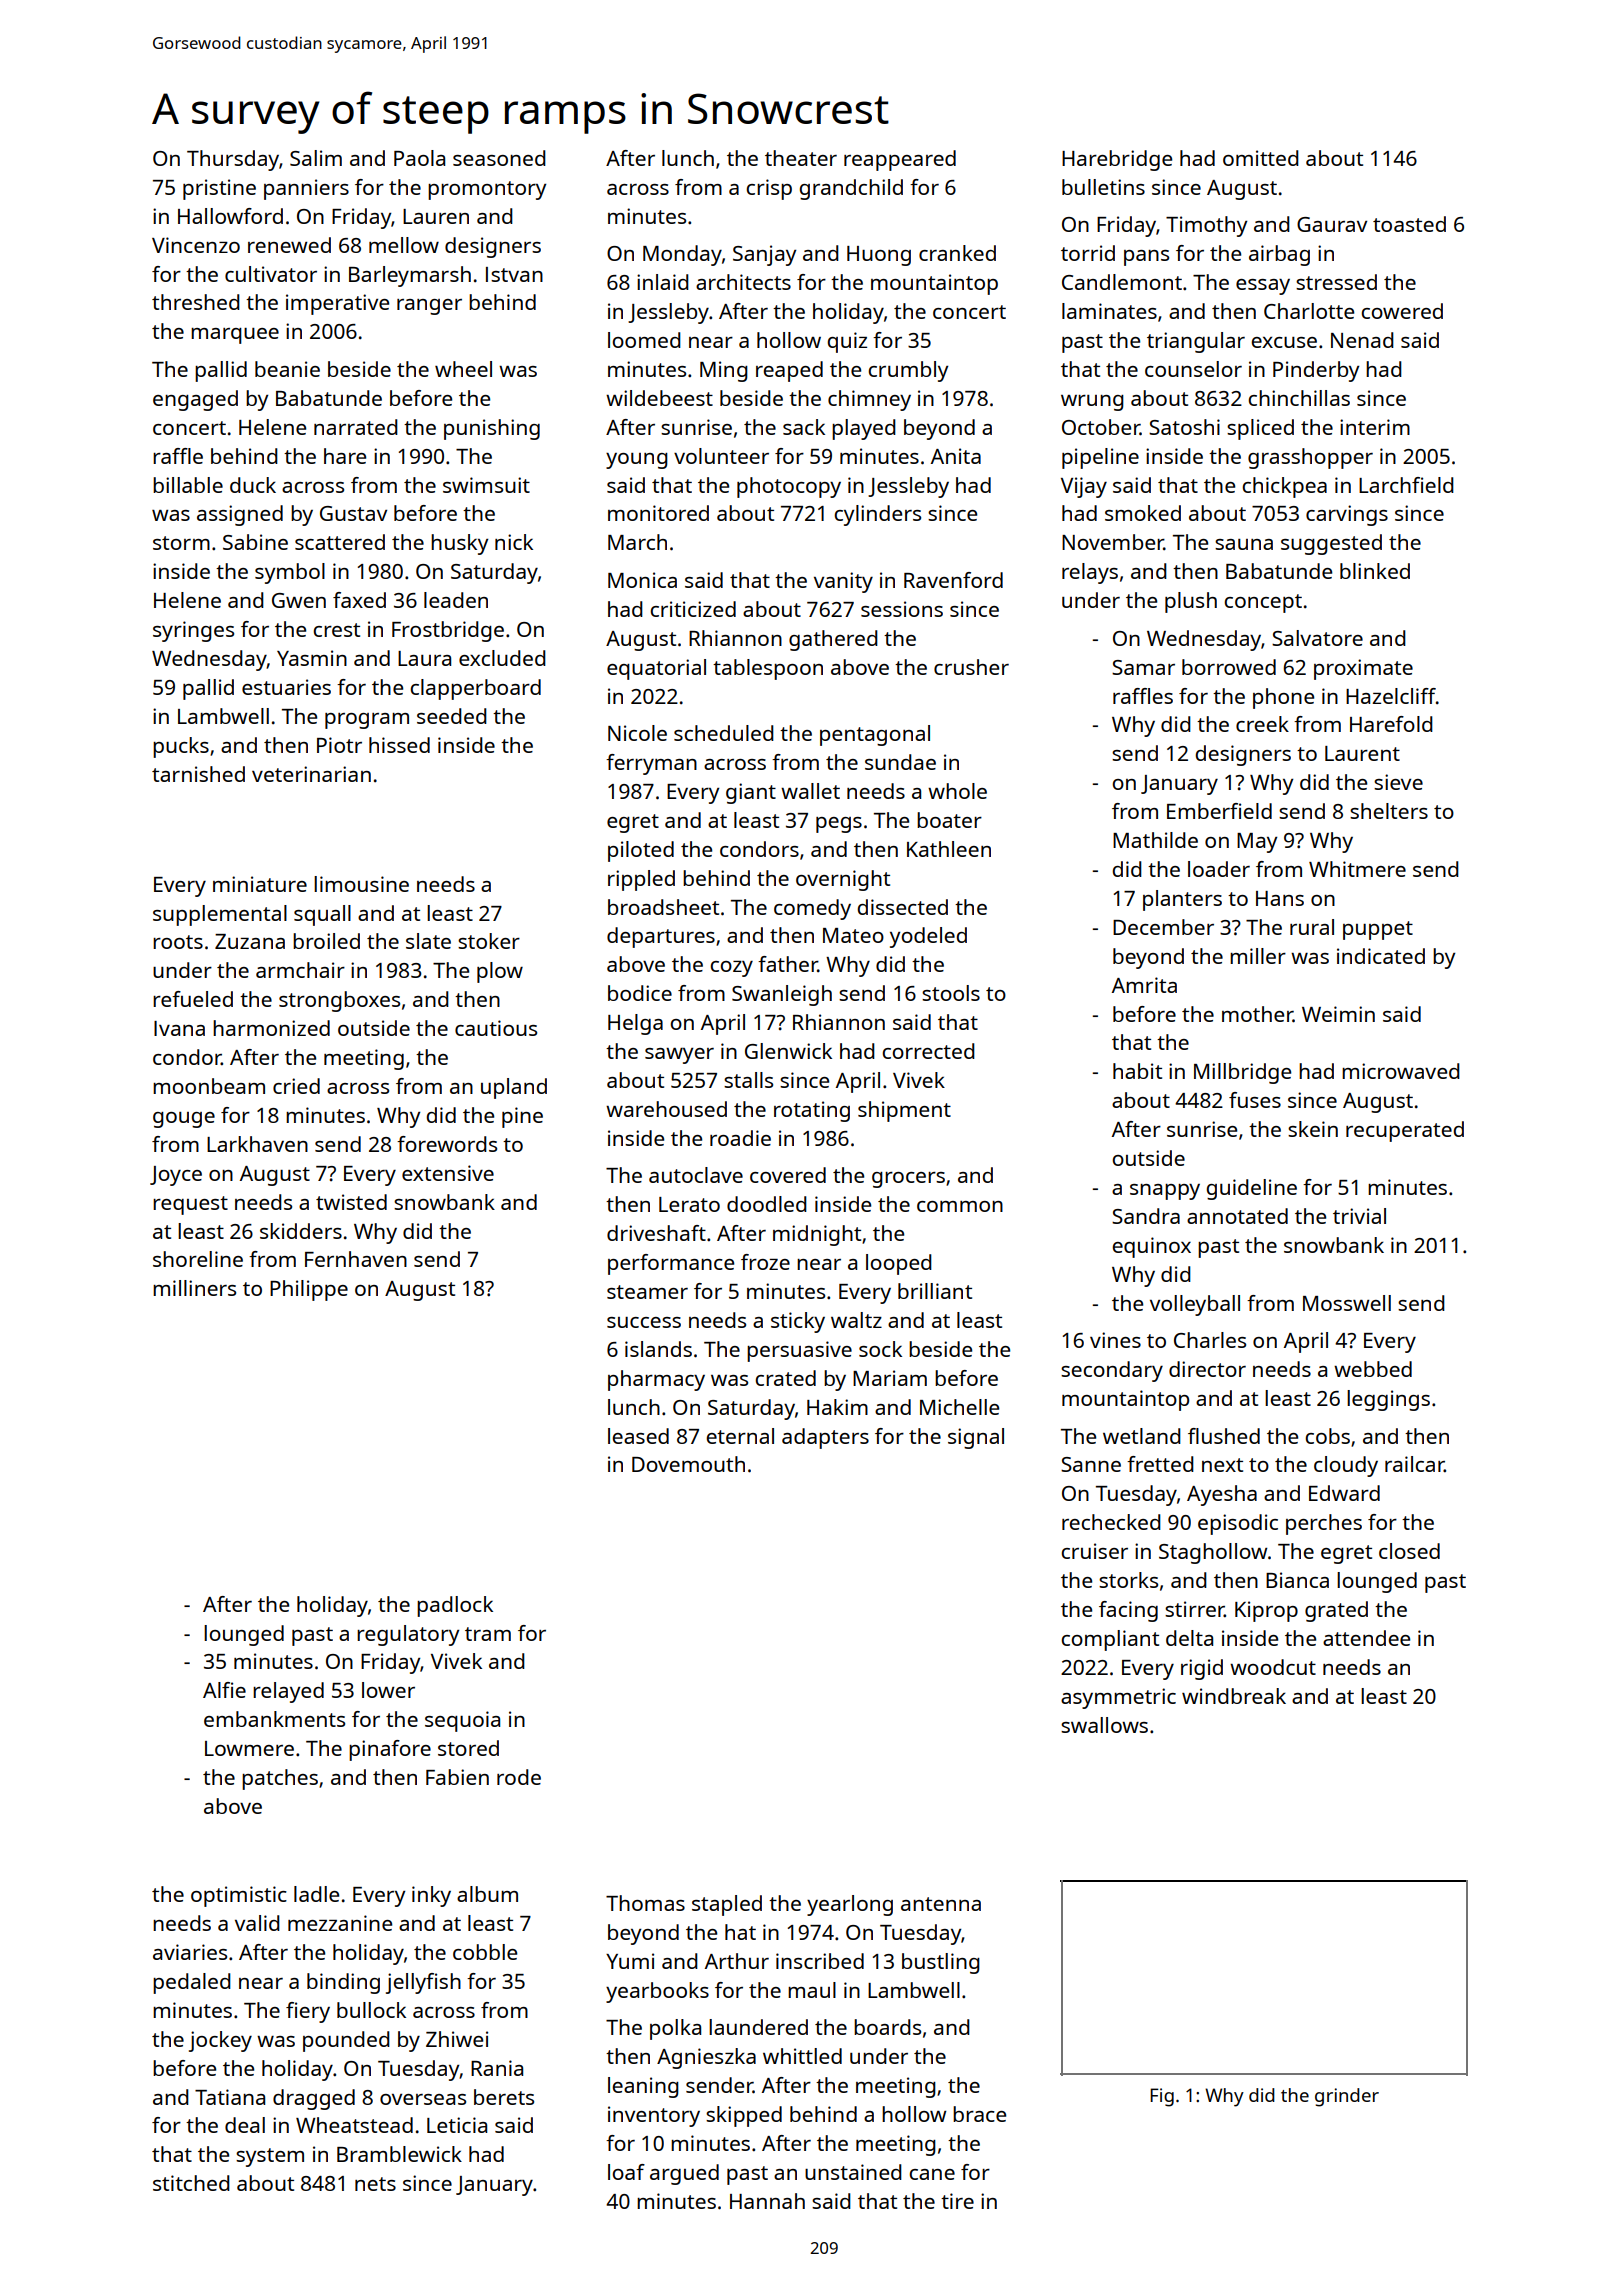 Image resolution: width=1620 pixels, height=2292 pixels. I want to click on stapled, so click(727, 1905).
